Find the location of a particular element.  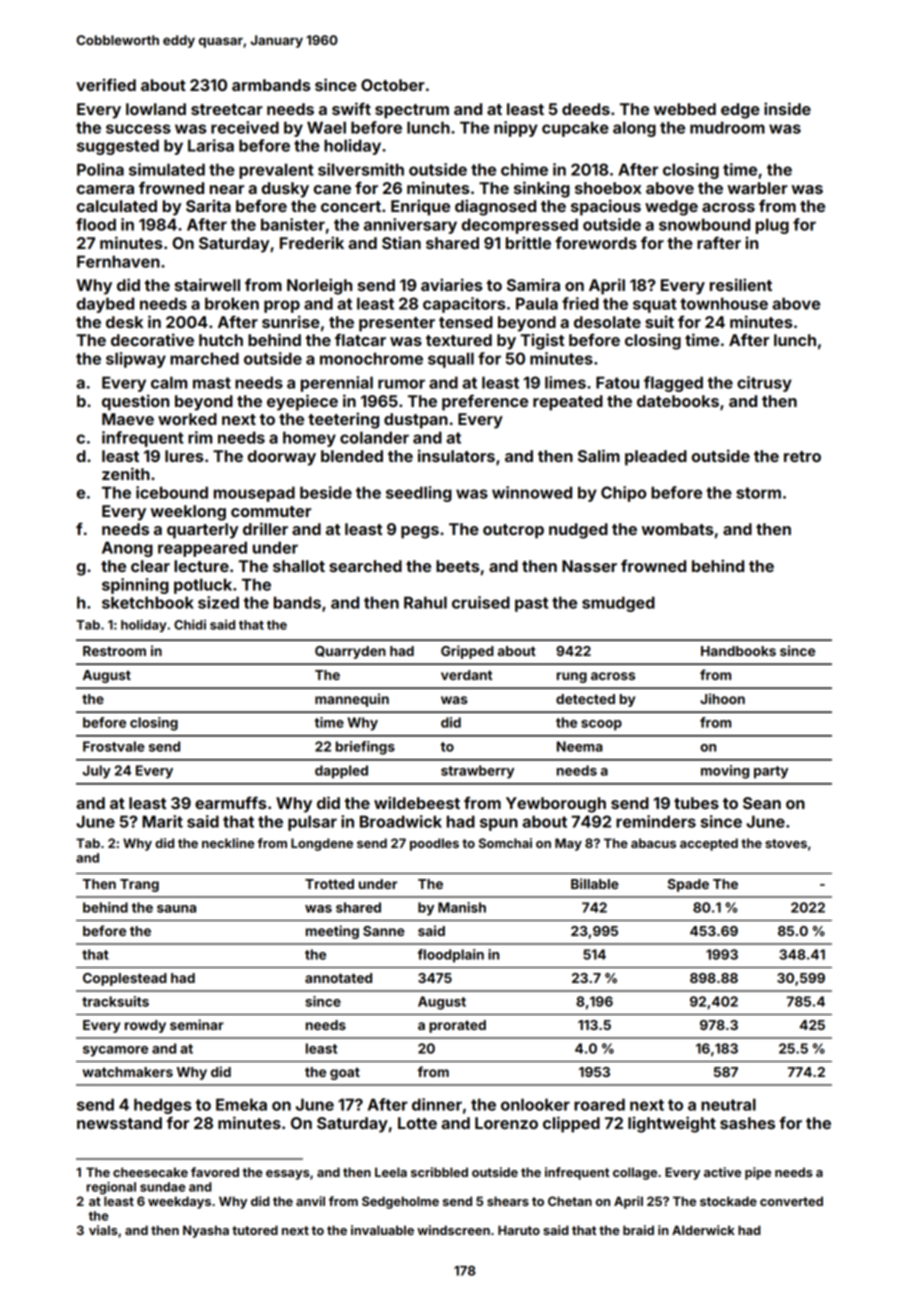

swift is located at coordinates (351, 108).
